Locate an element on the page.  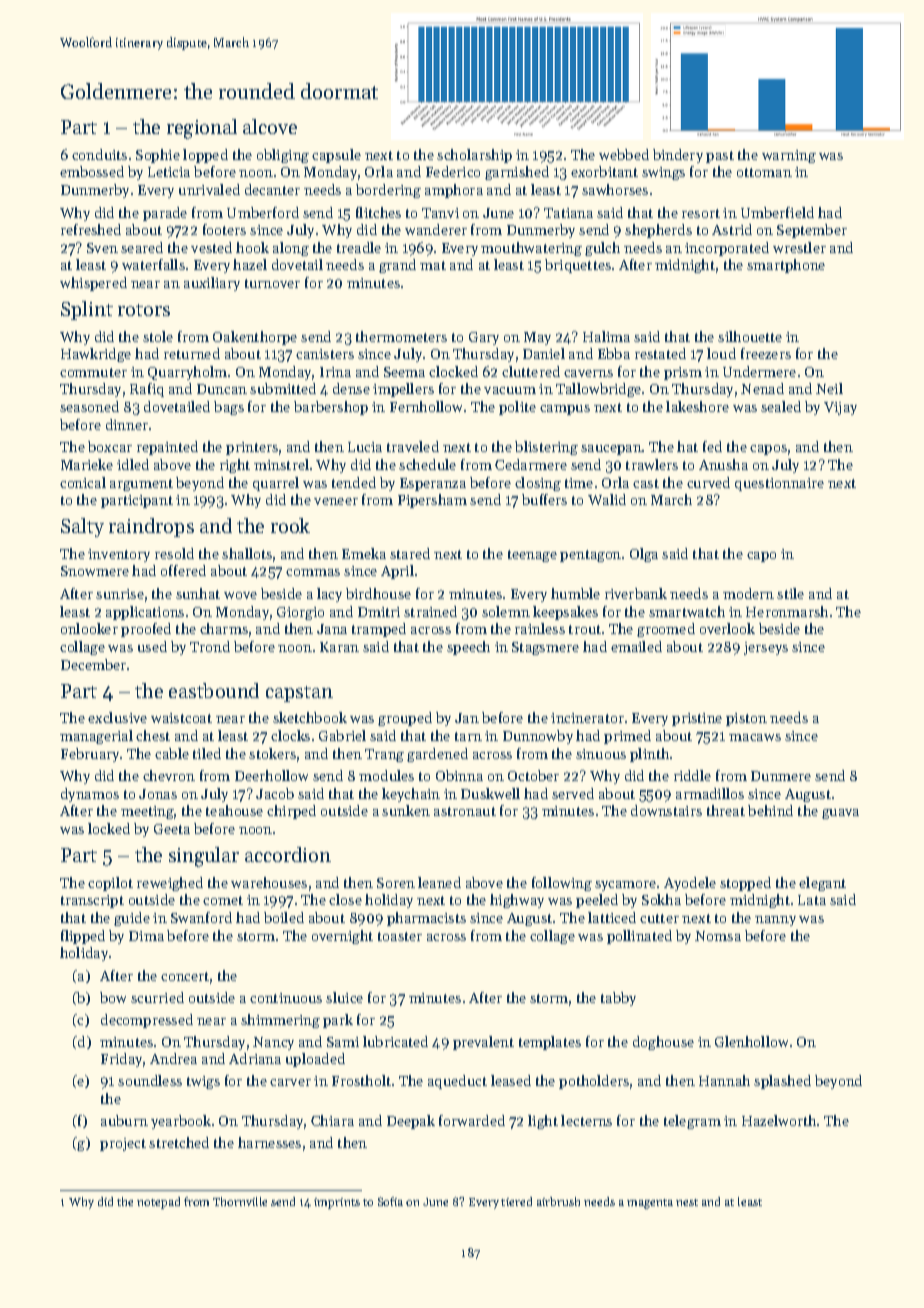
bow is located at coordinates (113, 997).
